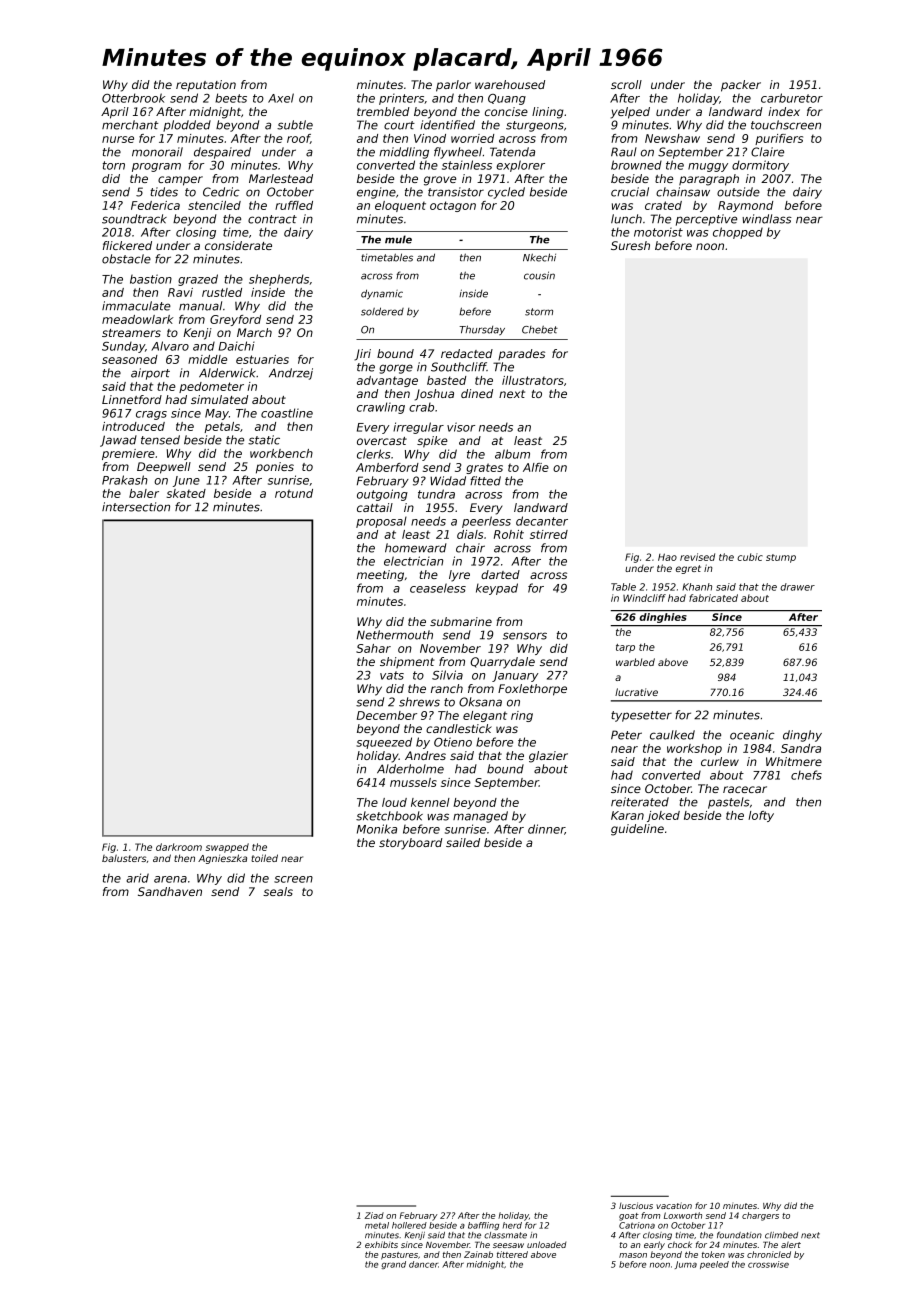 The width and height of the page is (924, 1308). What do you see at coordinates (533, 380) in the page?
I see `illustrators` at bounding box center [533, 380].
